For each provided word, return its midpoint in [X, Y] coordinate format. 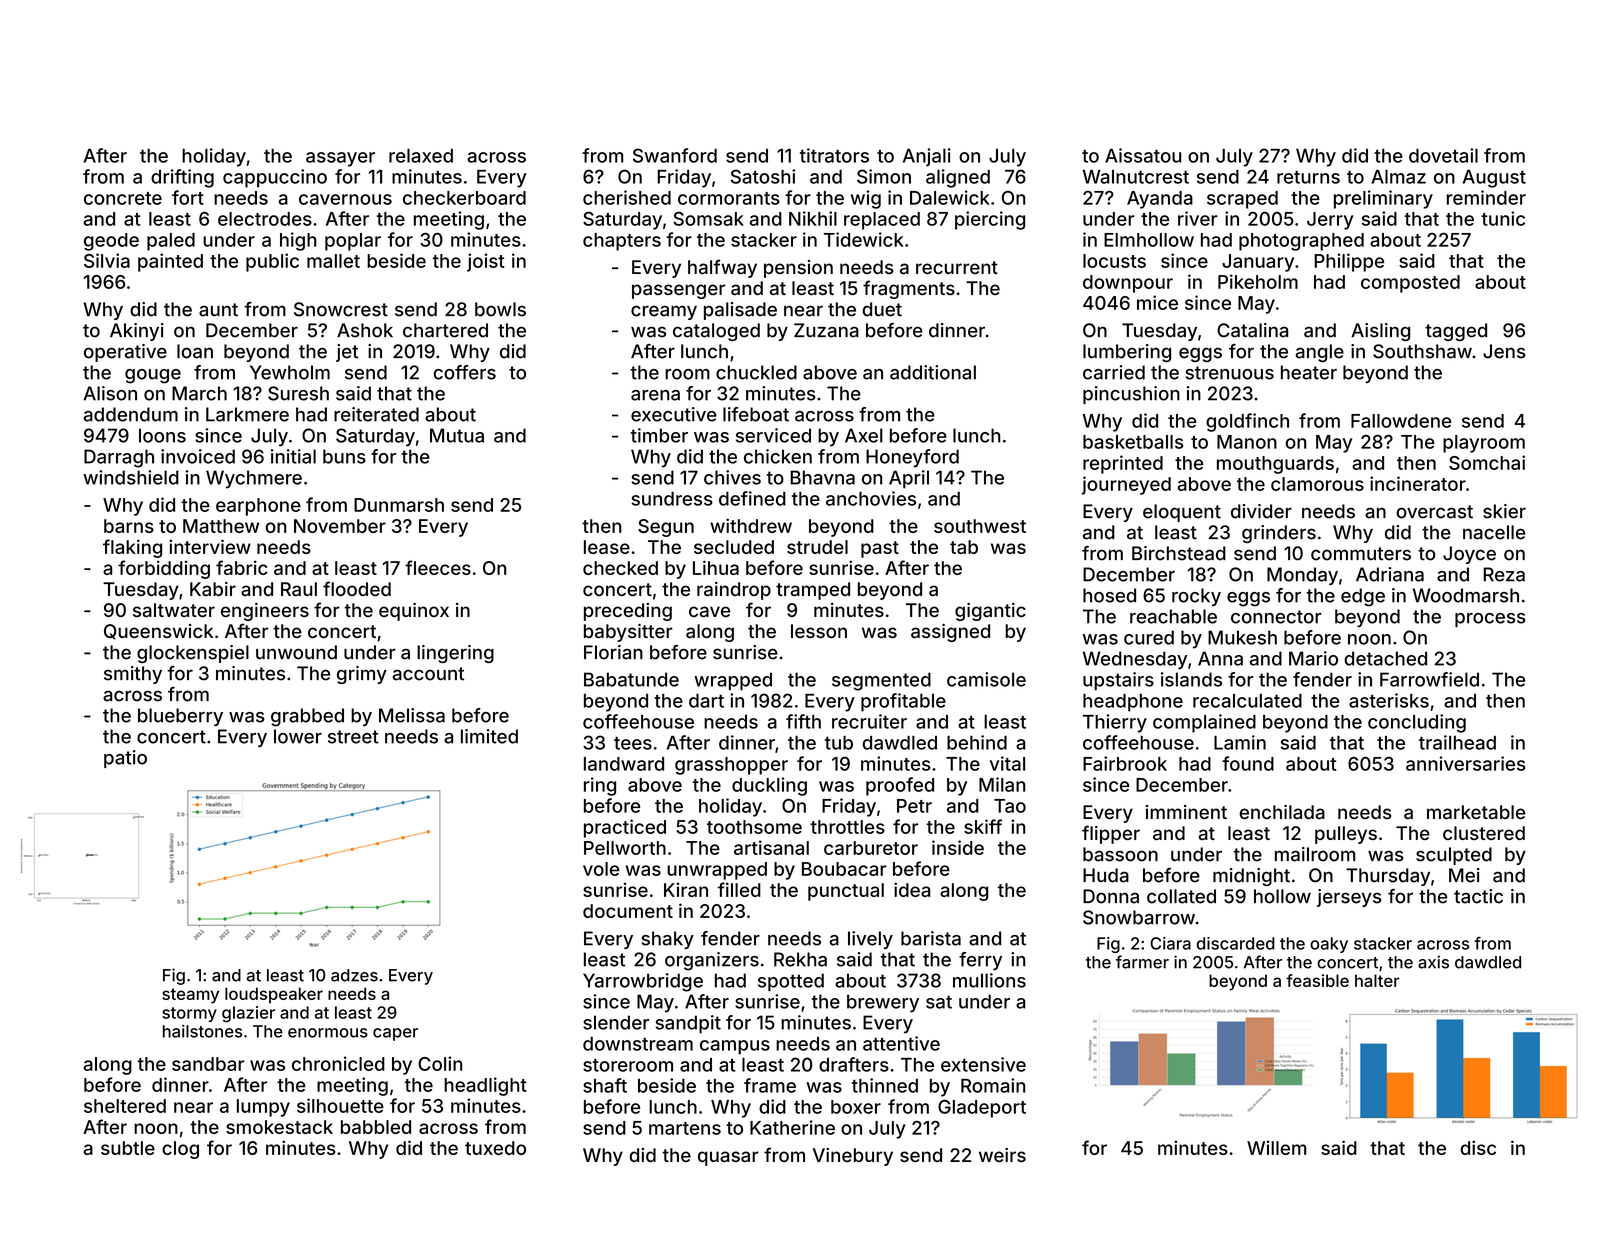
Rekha [800, 959]
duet [882, 309]
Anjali [927, 157]
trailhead [1457, 742]
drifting [182, 178]
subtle [128, 1148]
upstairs [1118, 681]
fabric [242, 567]
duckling [769, 786]
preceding [628, 612]
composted [1410, 284]
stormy [189, 1014]
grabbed [307, 717]
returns [1308, 177]
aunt [218, 310]
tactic [1478, 896]
